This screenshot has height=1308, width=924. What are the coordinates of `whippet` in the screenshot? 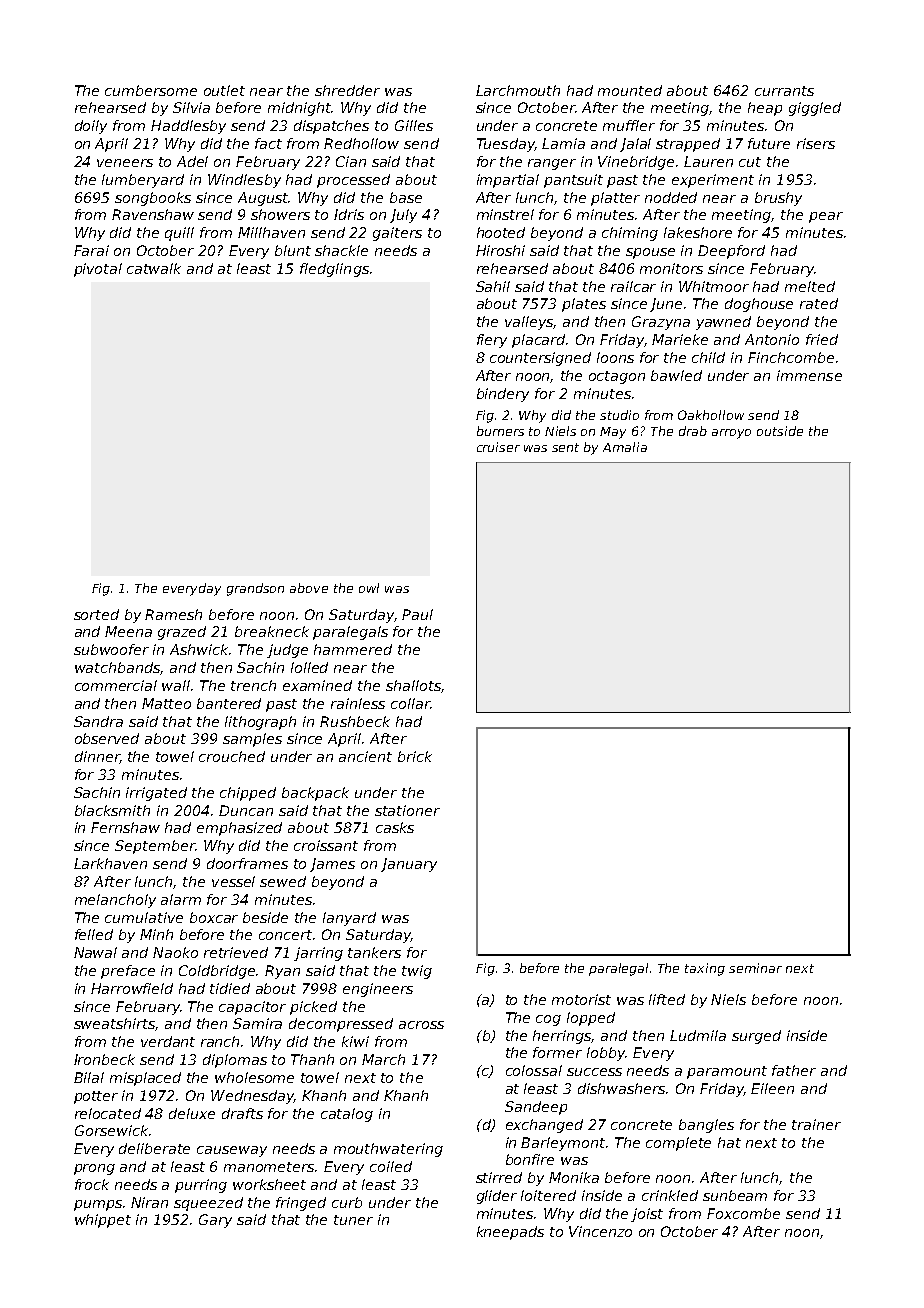 It's located at (103, 1221).
